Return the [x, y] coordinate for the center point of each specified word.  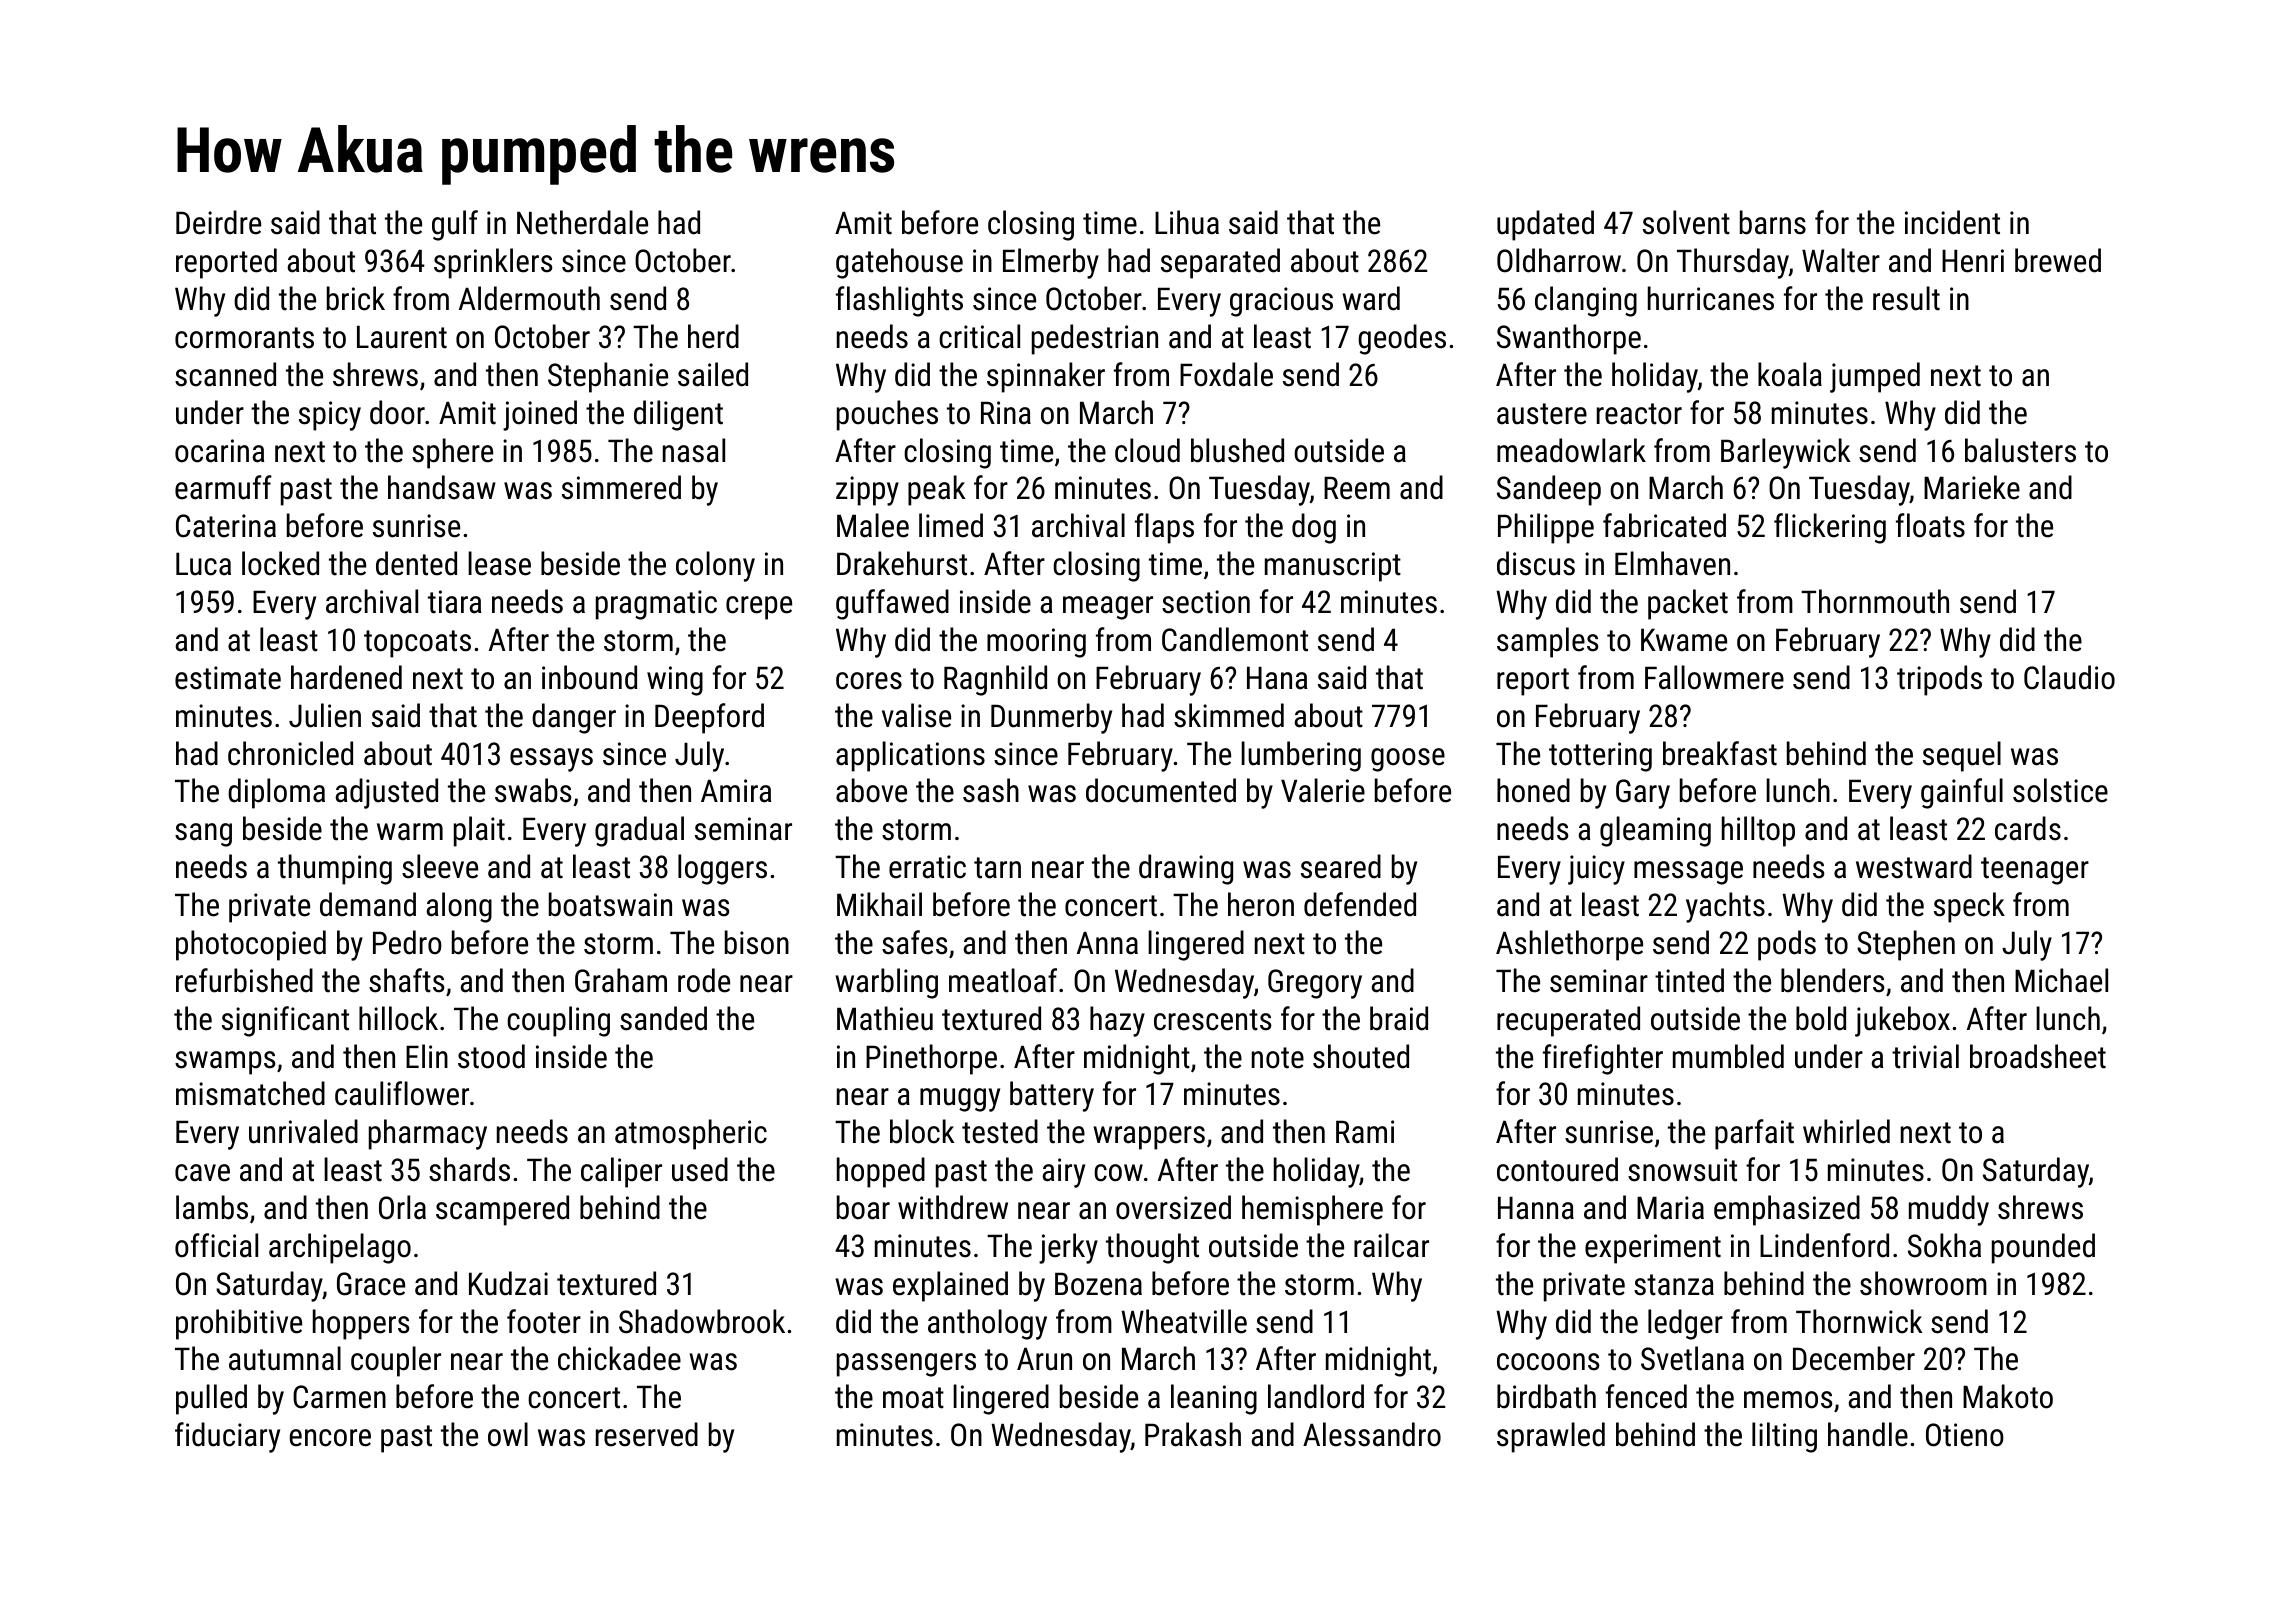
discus [1536, 563]
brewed [2058, 260]
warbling [886, 983]
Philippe [1546, 528]
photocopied [251, 945]
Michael [2061, 980]
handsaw [442, 487]
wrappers [1149, 1138]
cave [202, 1173]
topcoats [417, 644]
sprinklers [493, 263]
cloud [1147, 450]
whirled [1846, 1131]
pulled [211, 1399]
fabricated [1664, 525]
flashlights [899, 301]
